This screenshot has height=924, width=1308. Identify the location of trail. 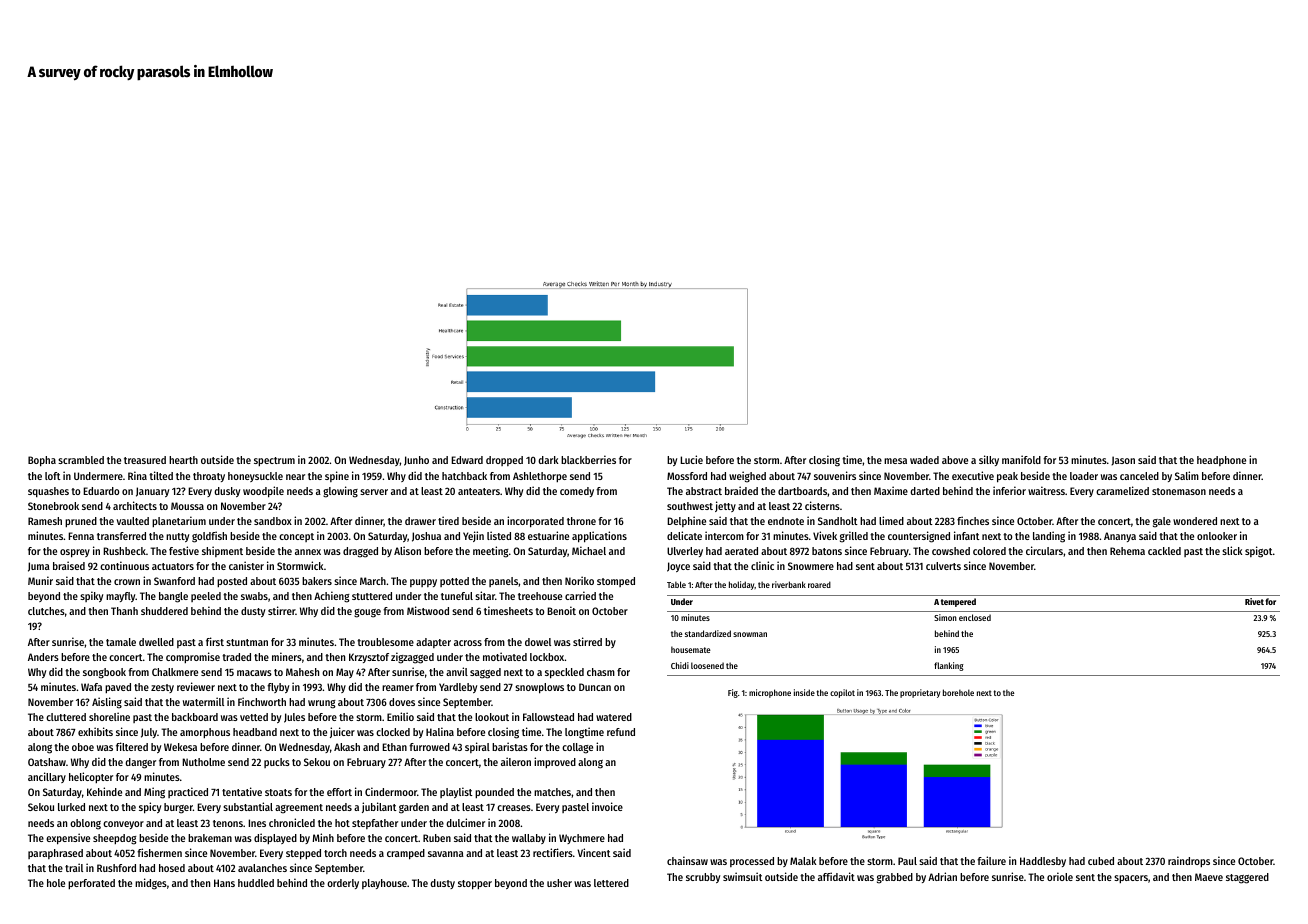
(74, 867).
